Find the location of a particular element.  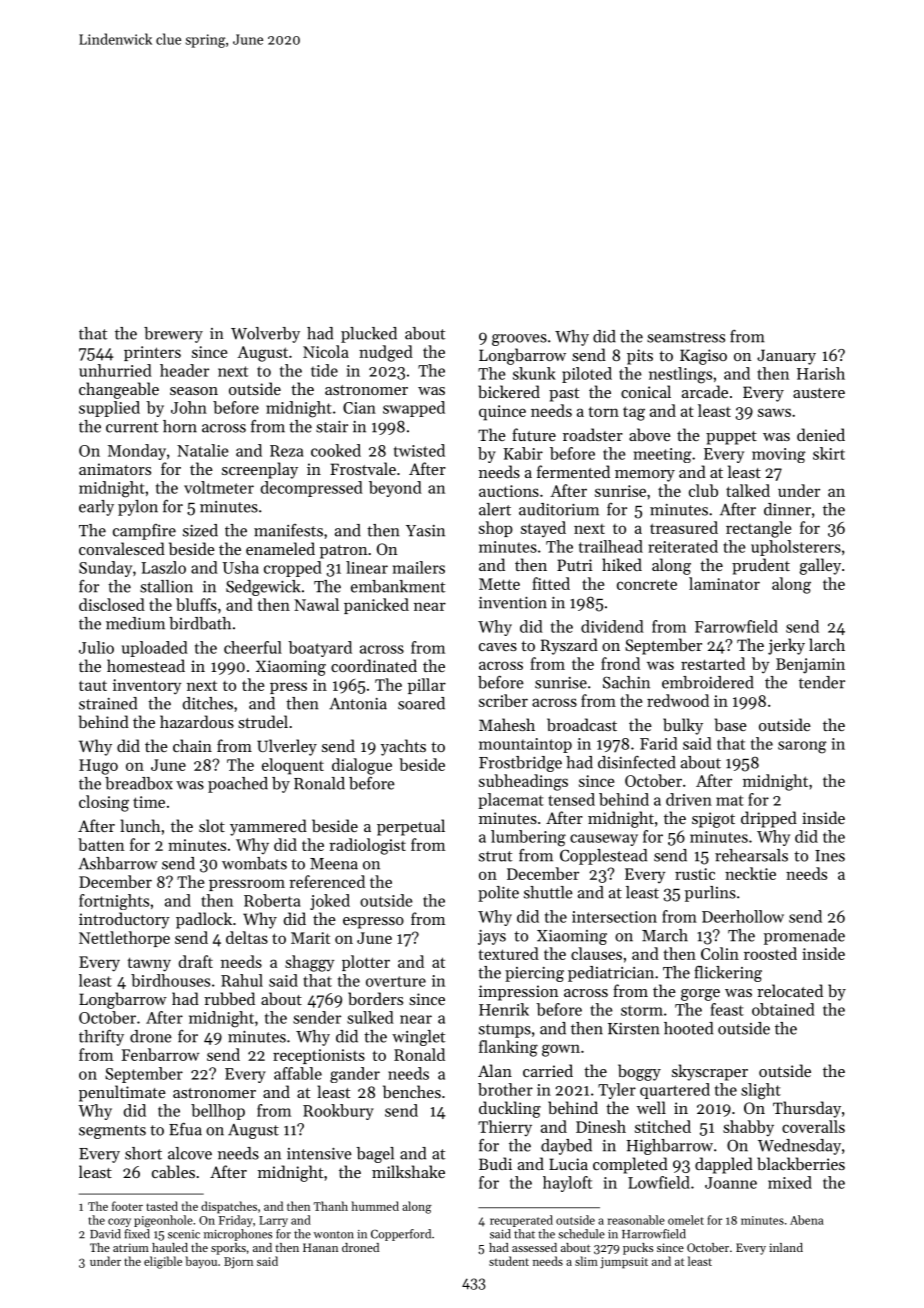

January is located at coordinates (786, 357).
